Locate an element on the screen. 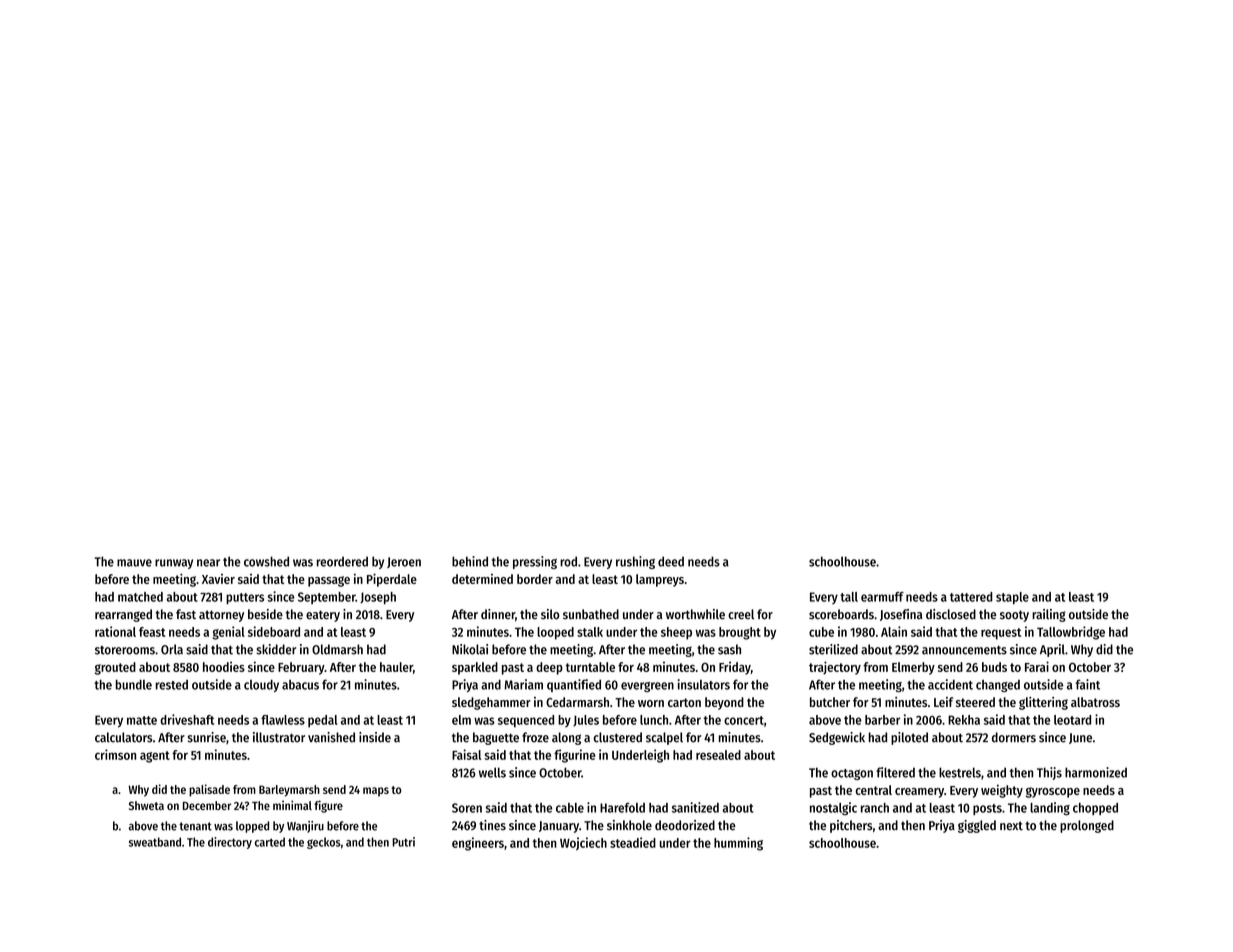 The width and height of the screenshot is (1233, 952). harmonized is located at coordinates (1096, 772).
